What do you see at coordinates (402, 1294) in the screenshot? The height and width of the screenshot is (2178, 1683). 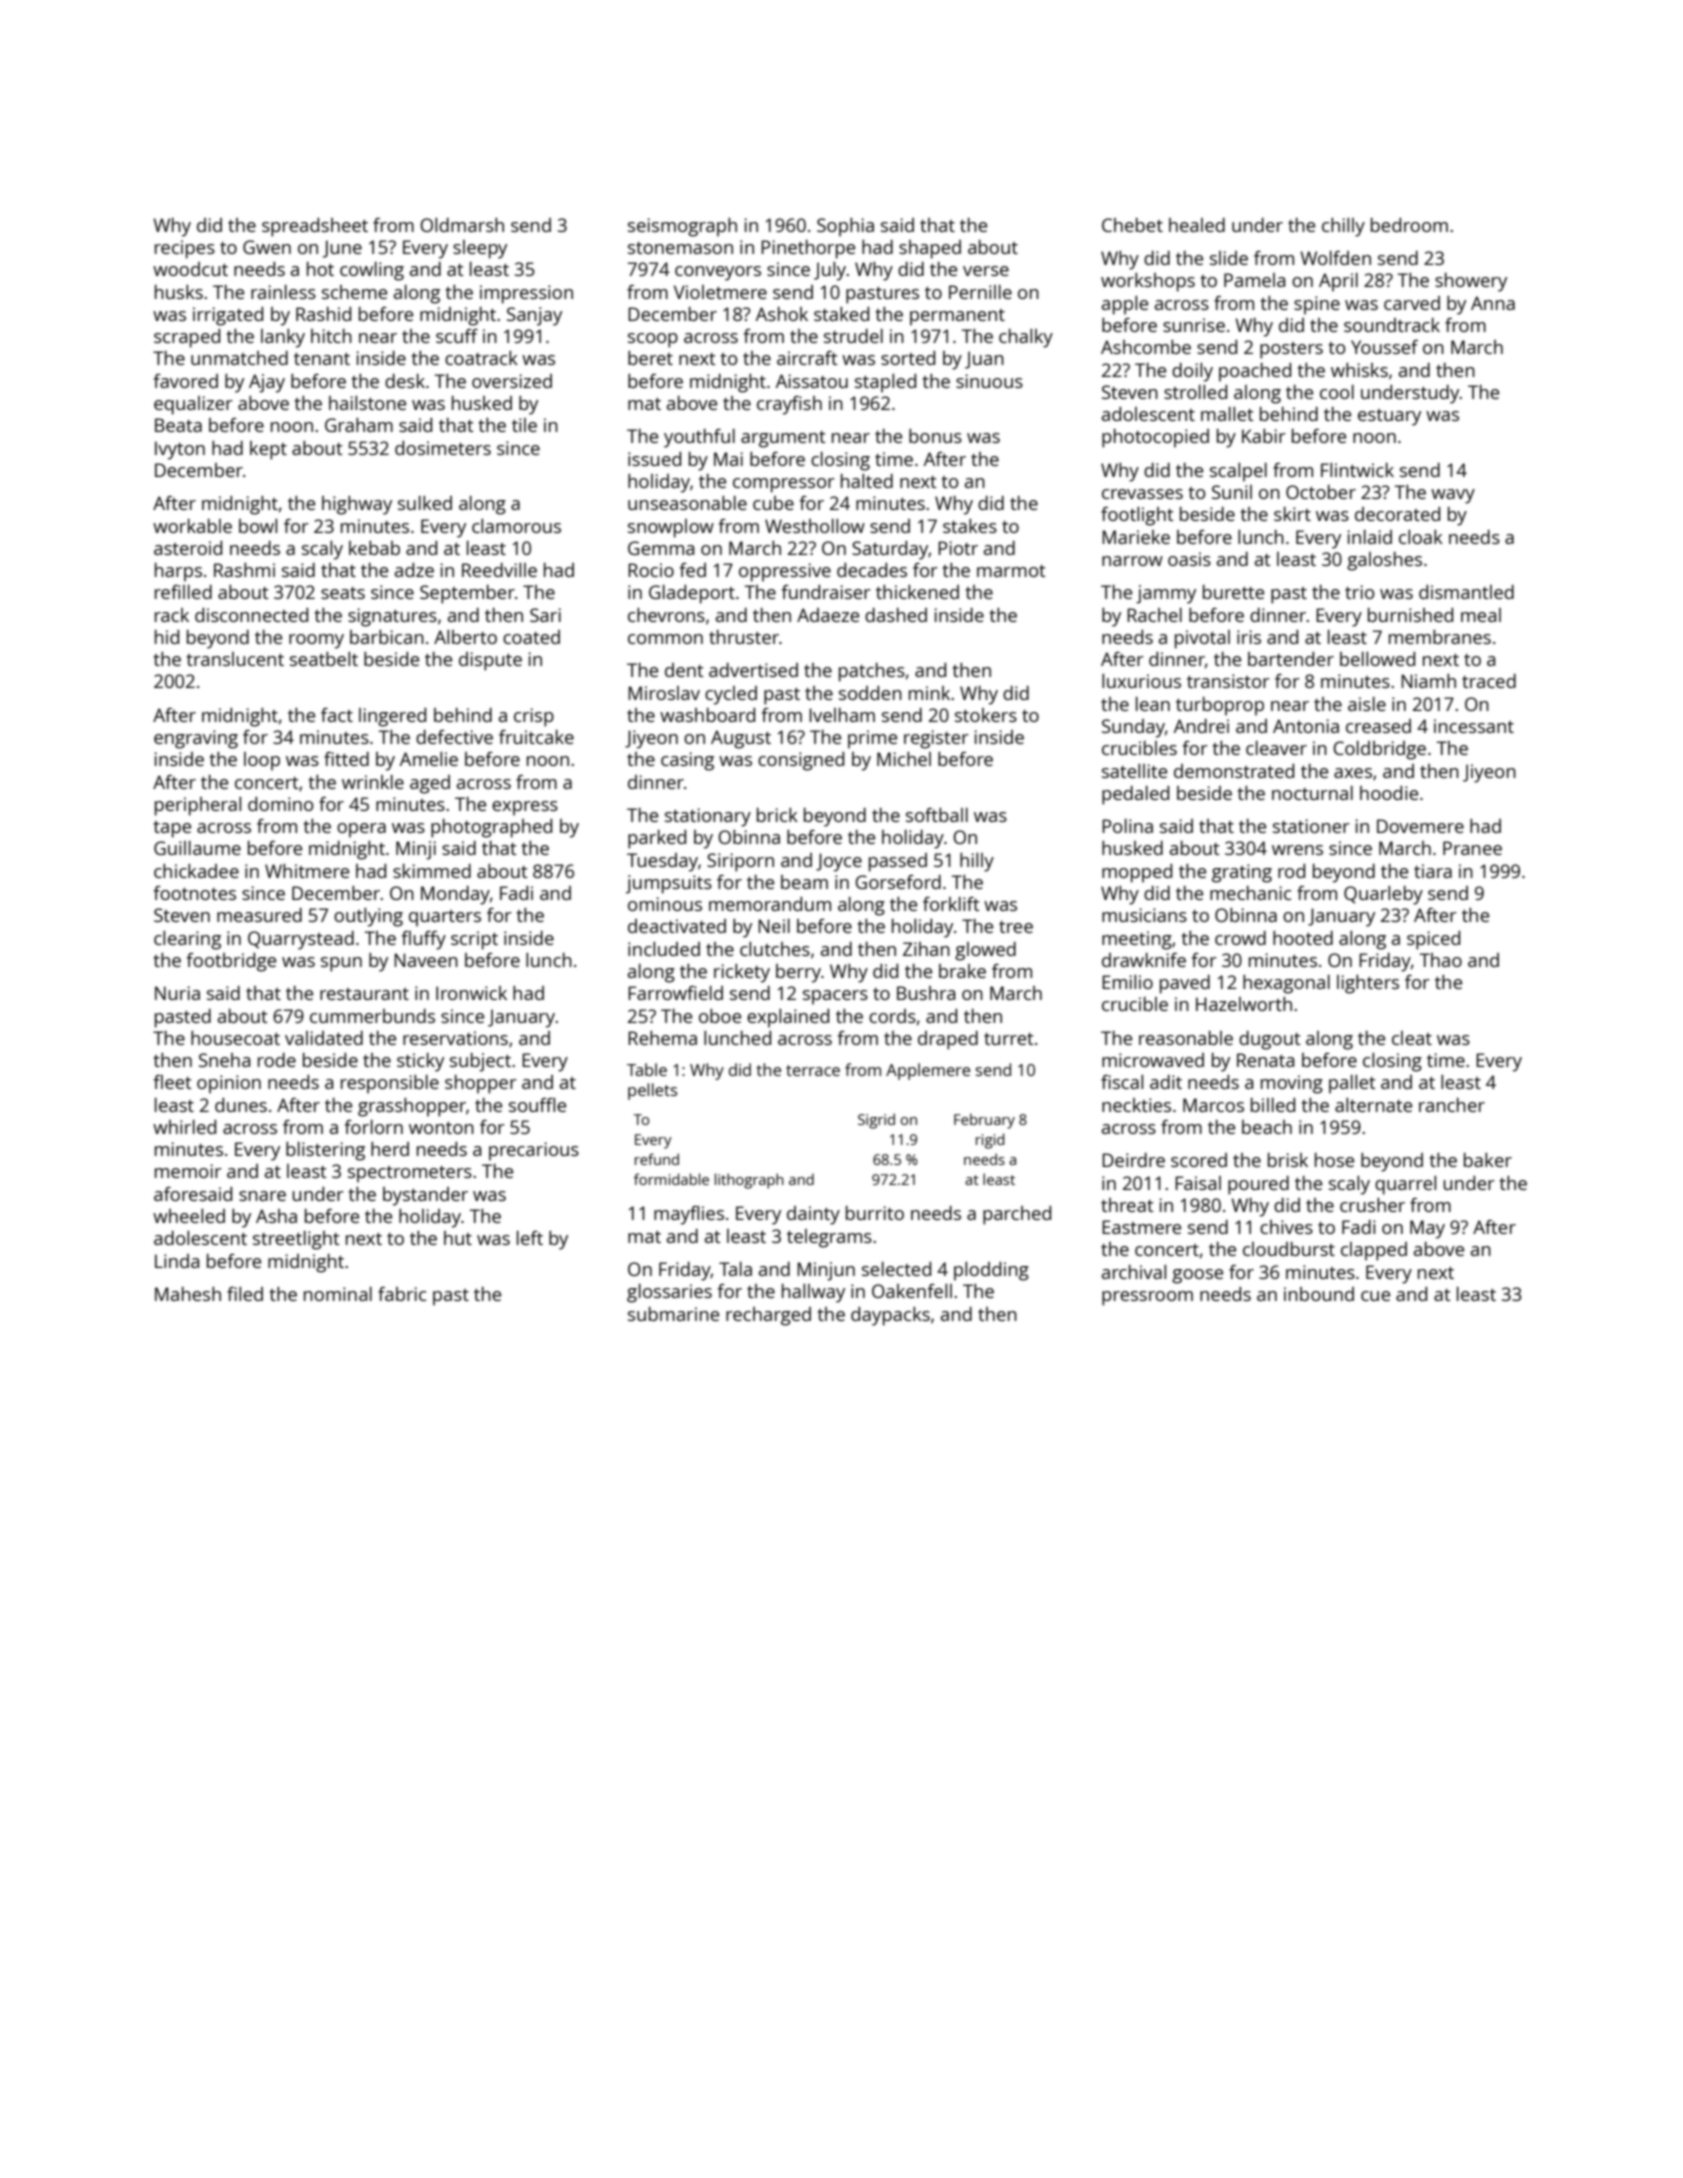 I see `fabric` at bounding box center [402, 1294].
